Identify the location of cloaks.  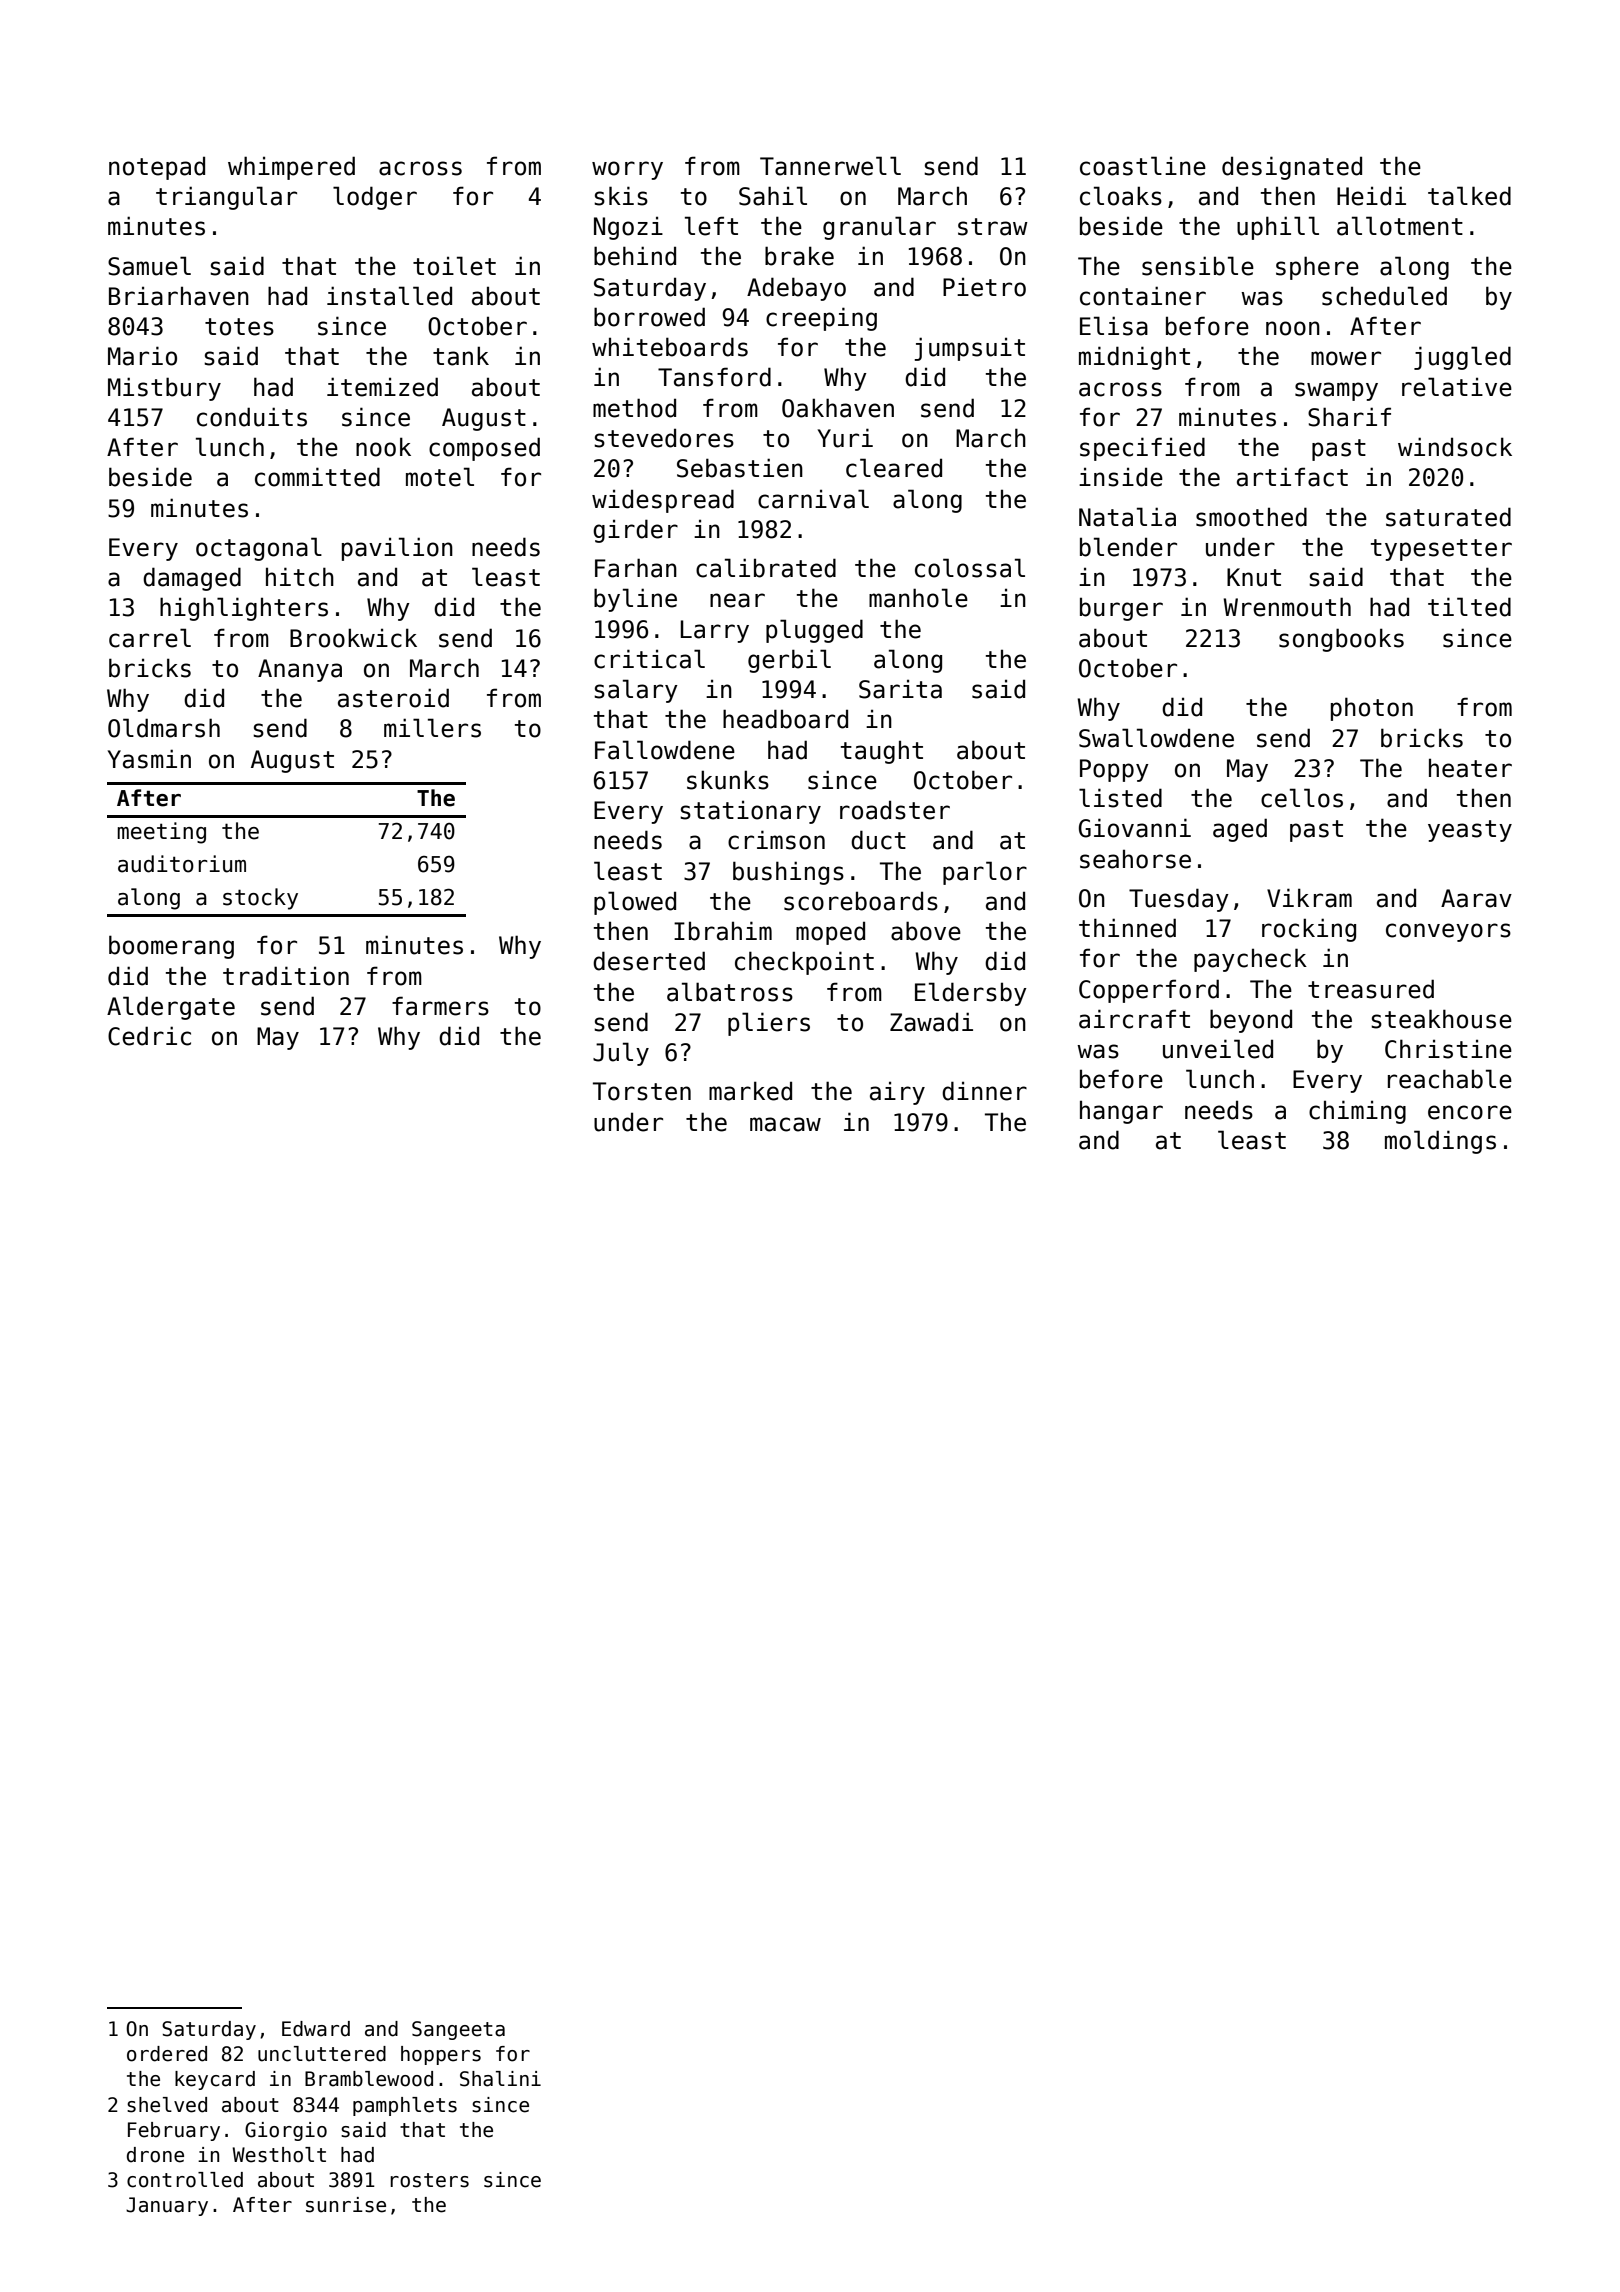
(1121, 196).
